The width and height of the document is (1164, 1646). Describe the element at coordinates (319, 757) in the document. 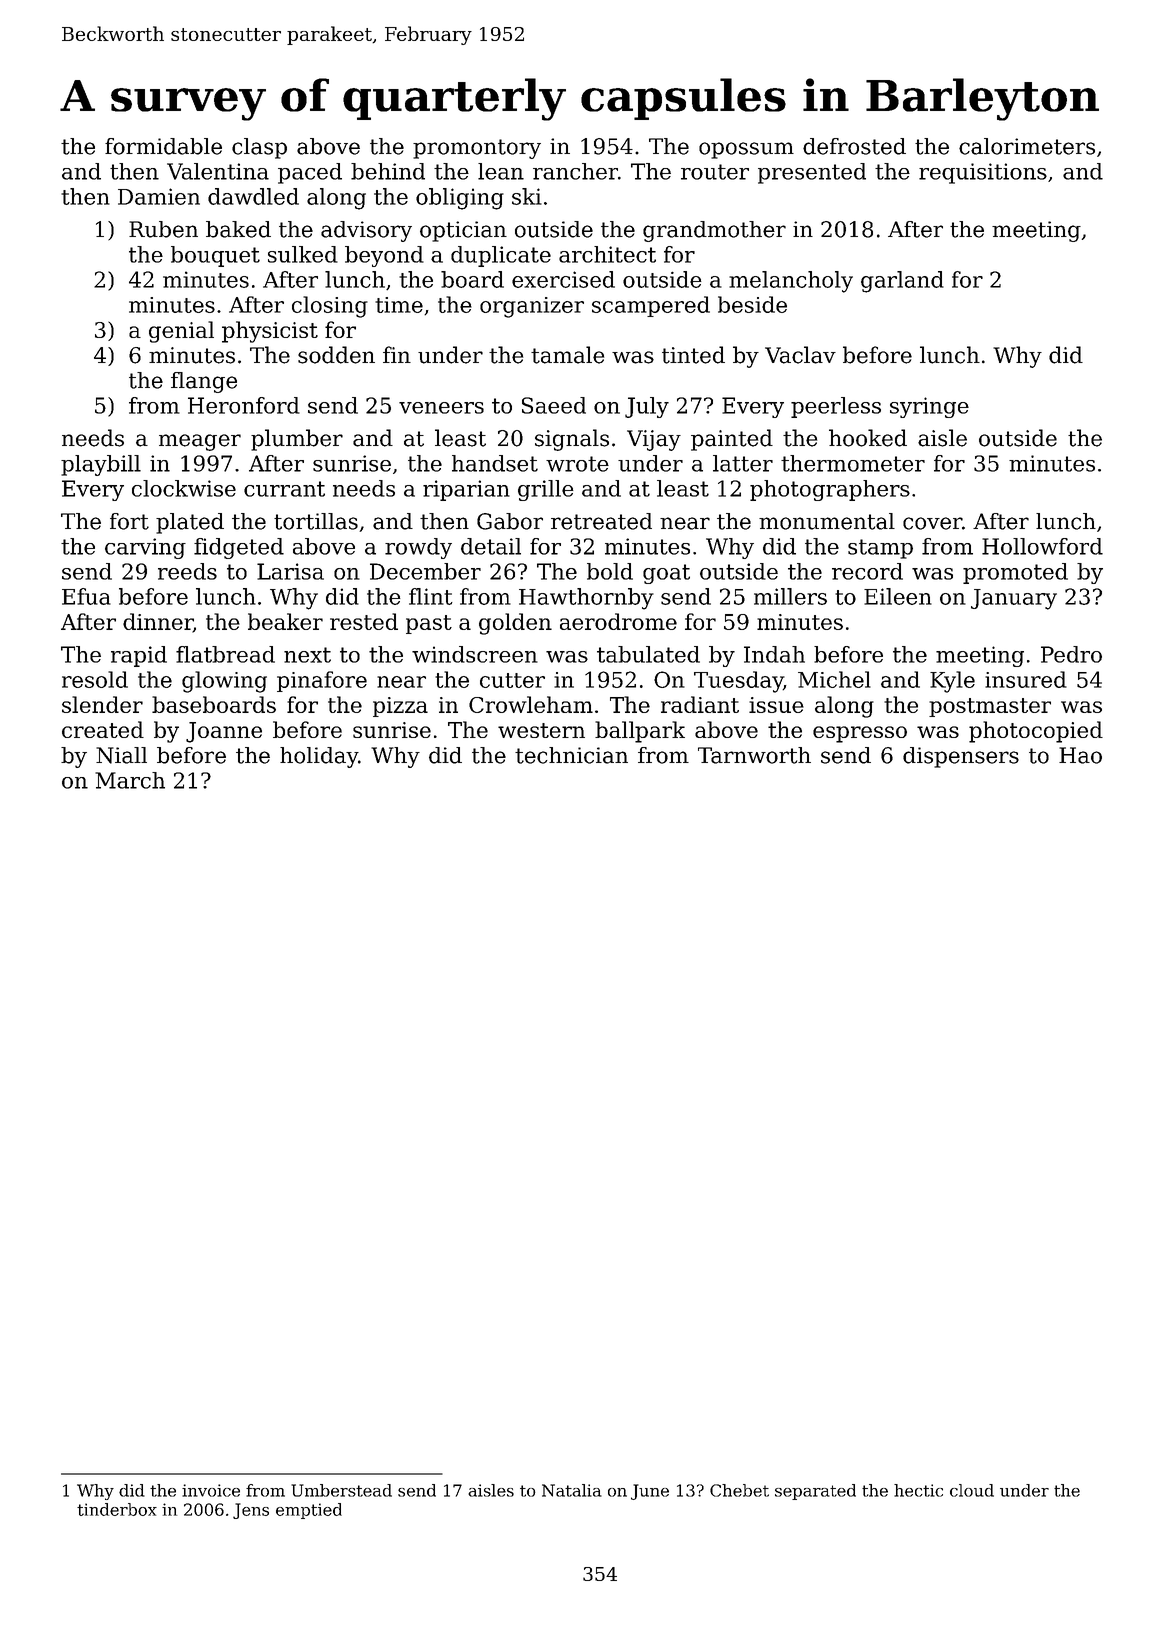

I see `holiday` at that location.
